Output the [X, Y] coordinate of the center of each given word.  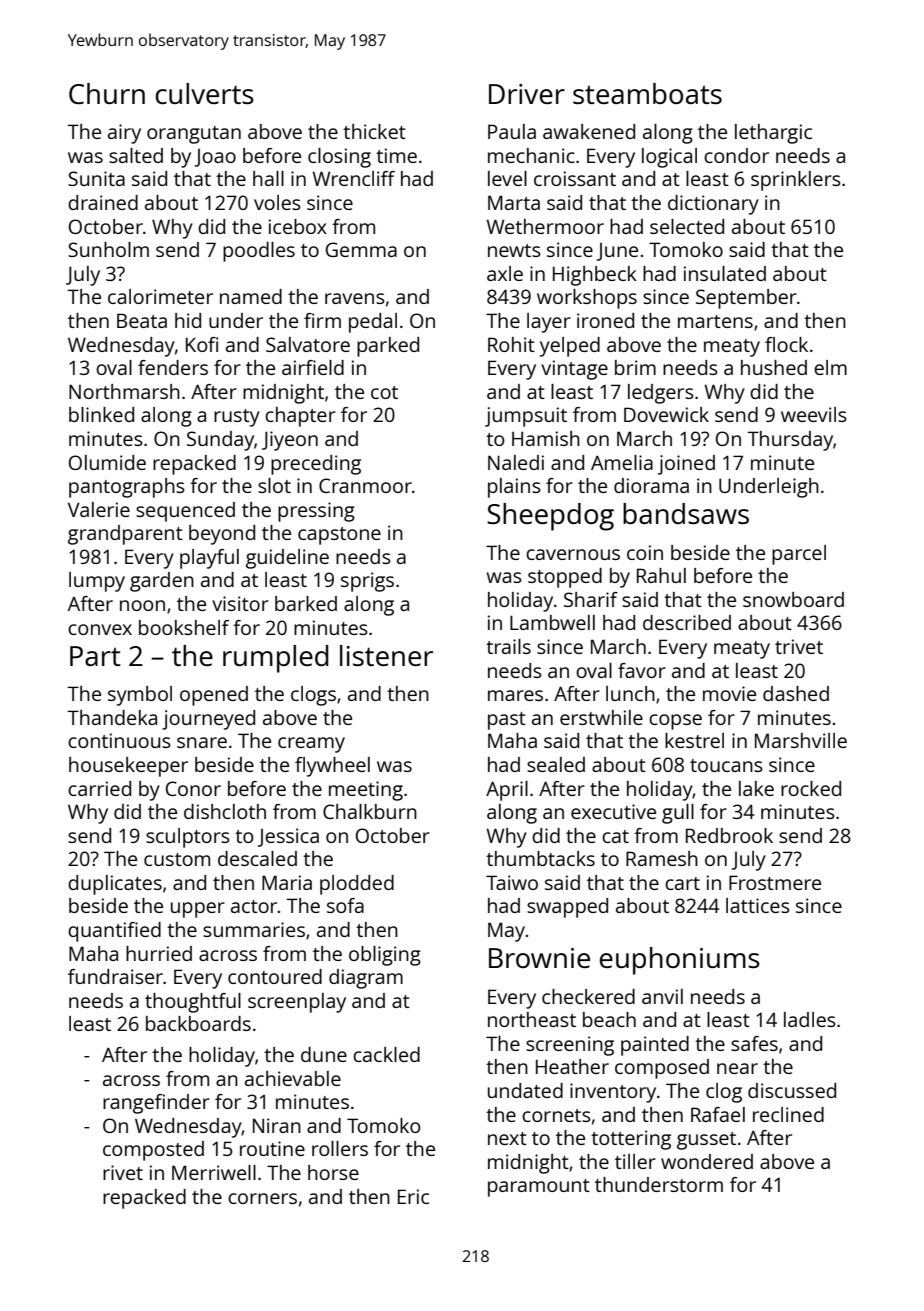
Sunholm [108, 249]
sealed [556, 764]
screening [570, 1046]
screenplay [297, 1003]
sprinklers [796, 181]
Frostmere [775, 882]
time [396, 155]
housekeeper [128, 767]
